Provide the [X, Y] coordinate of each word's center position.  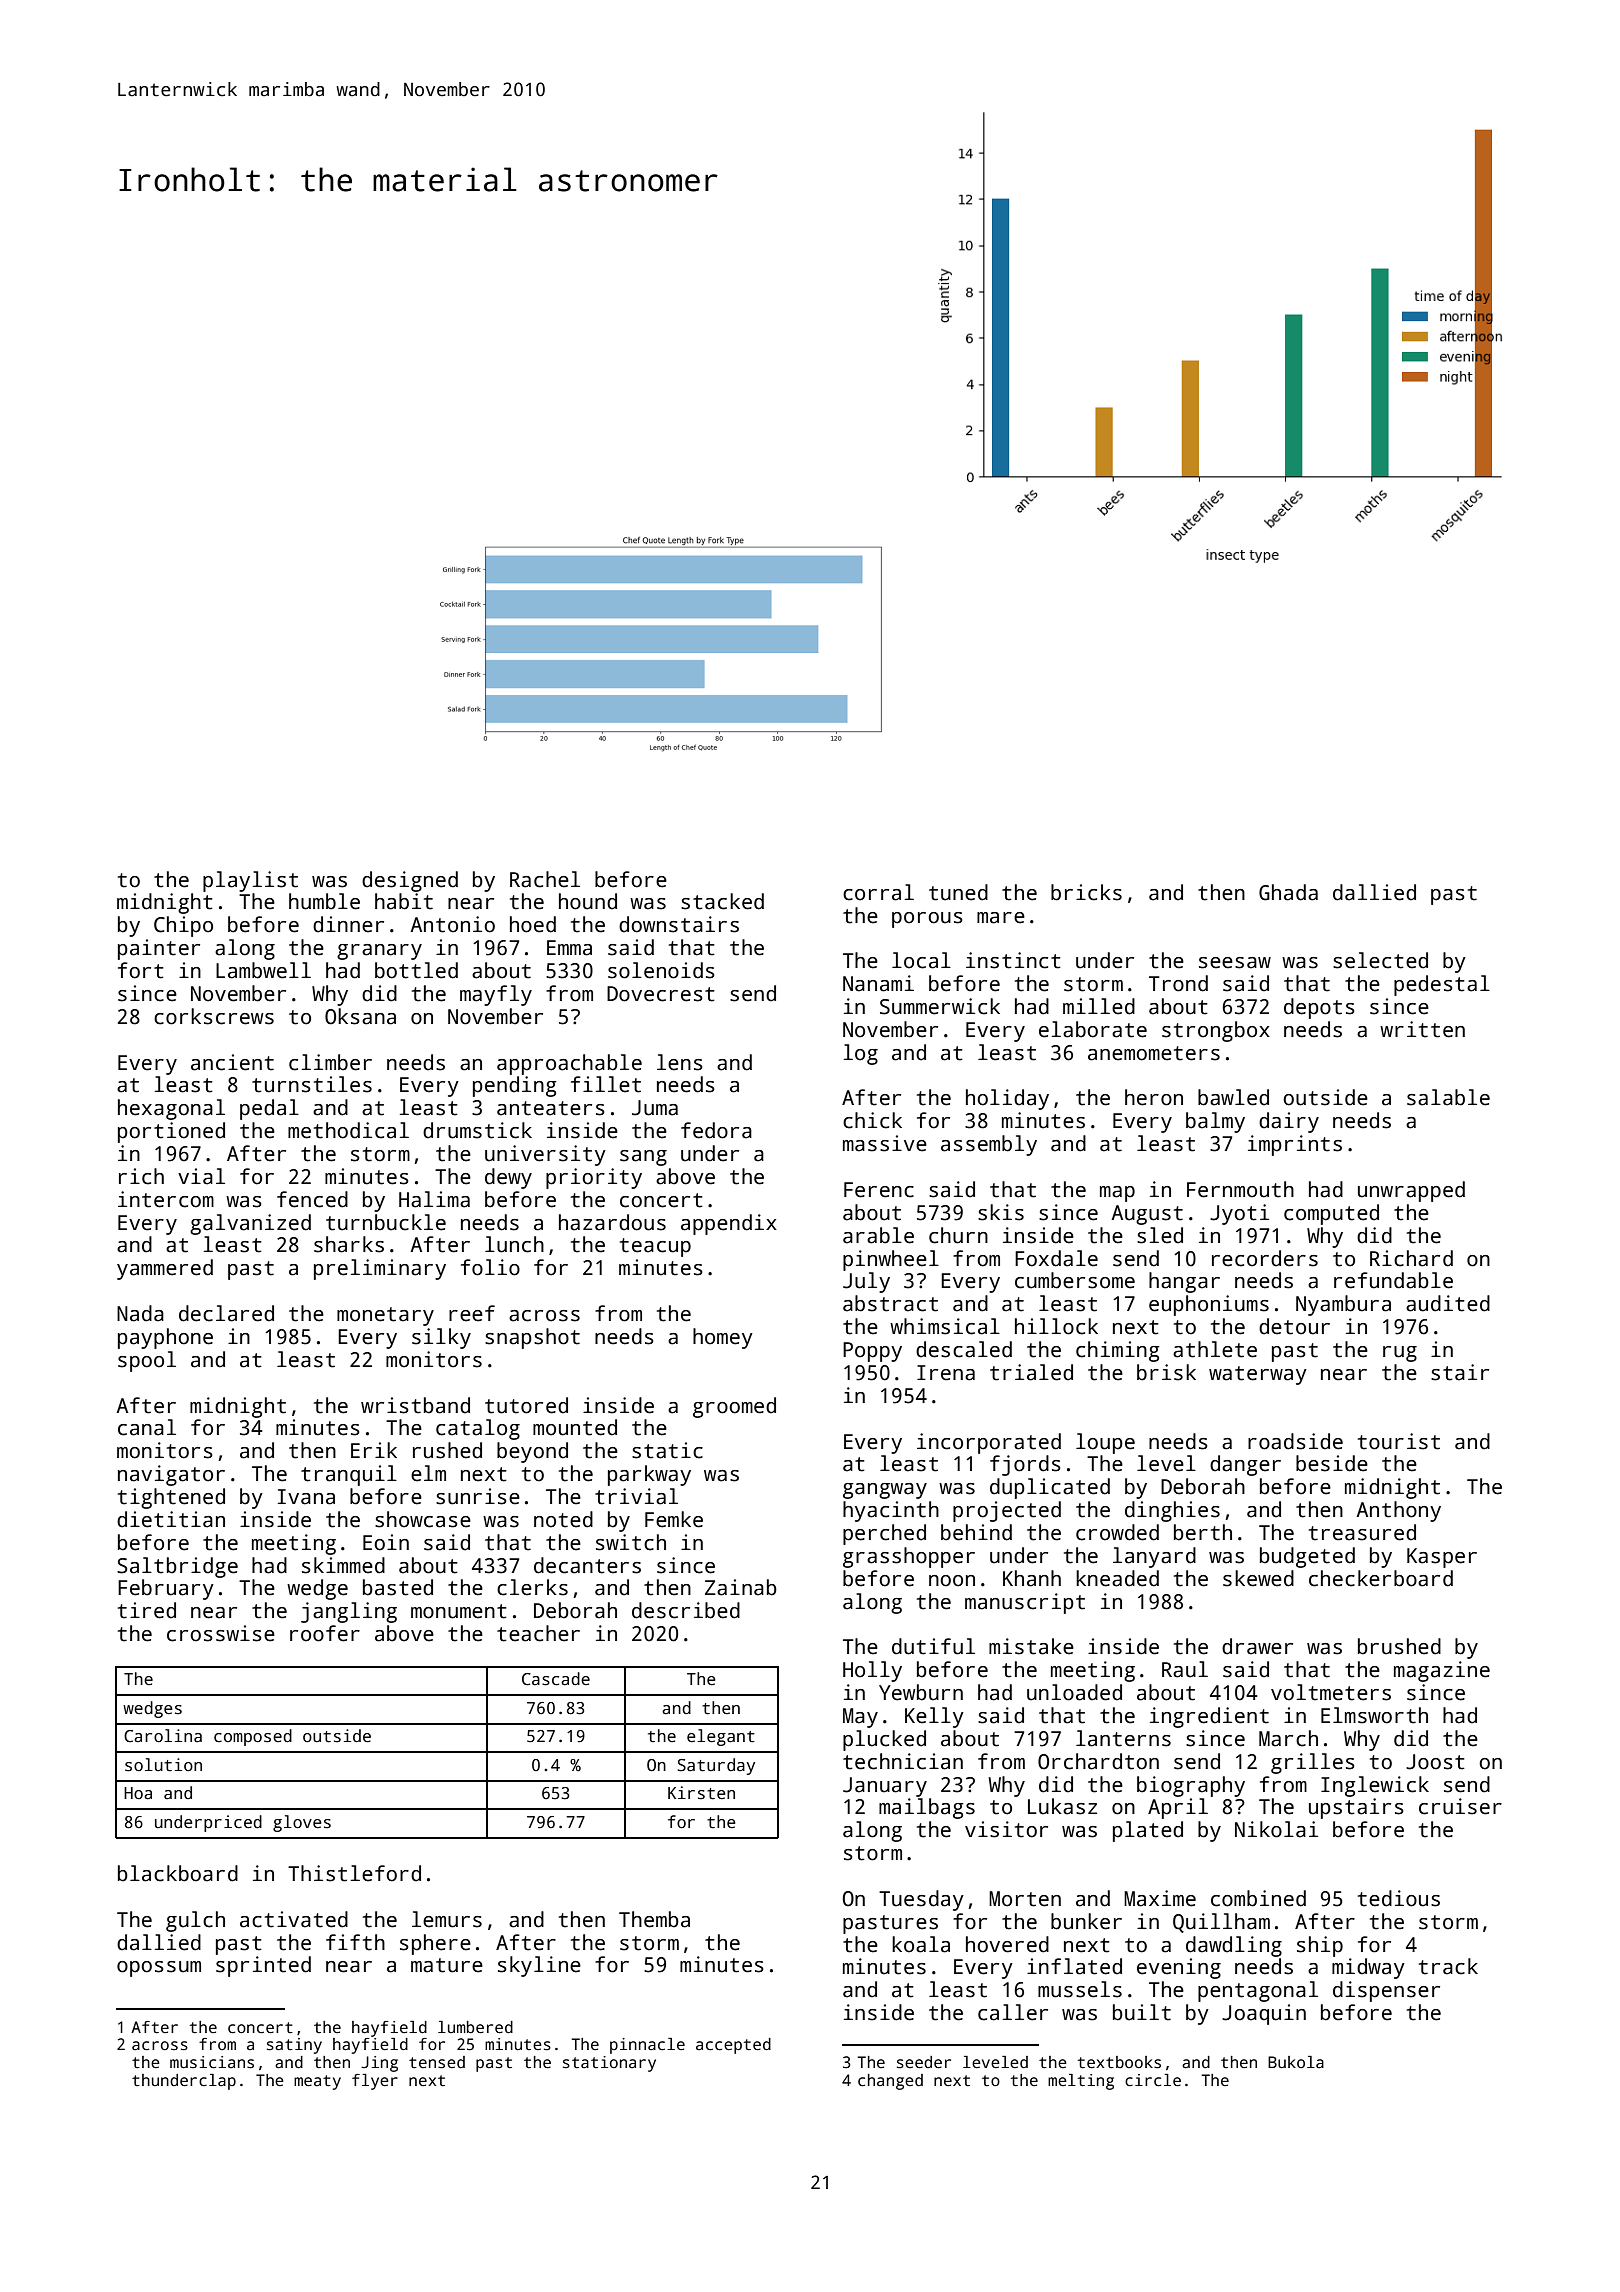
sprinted [263, 1966]
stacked [722, 901]
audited [1448, 1303]
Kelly [934, 1717]
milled [1099, 1006]
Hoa [138, 1793]
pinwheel [891, 1260]
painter [159, 949]
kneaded [1117, 1578]
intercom [166, 1199]
